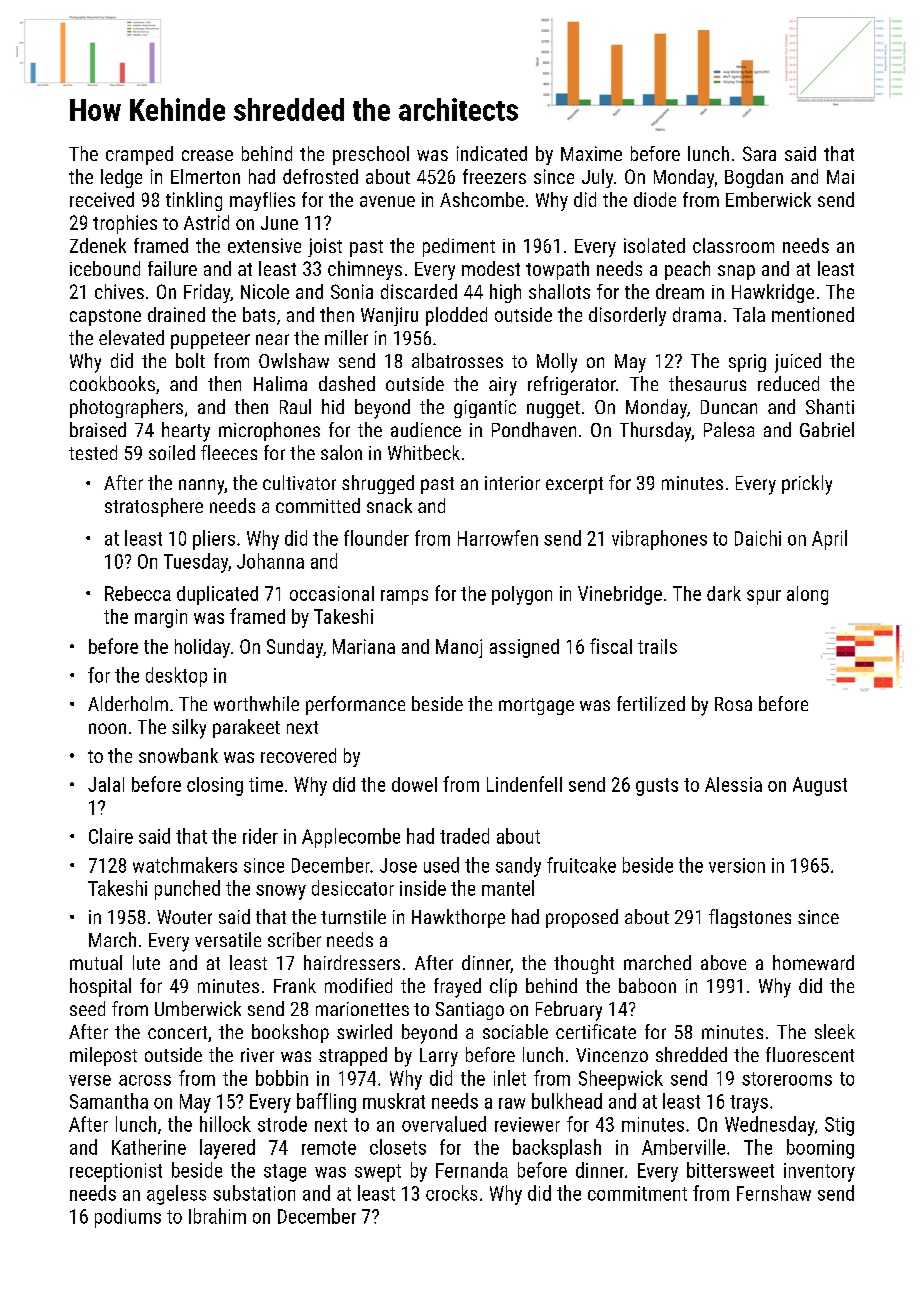 The image size is (924, 1308). What do you see at coordinates (112, 383) in the screenshot?
I see `cookbooks` at bounding box center [112, 383].
